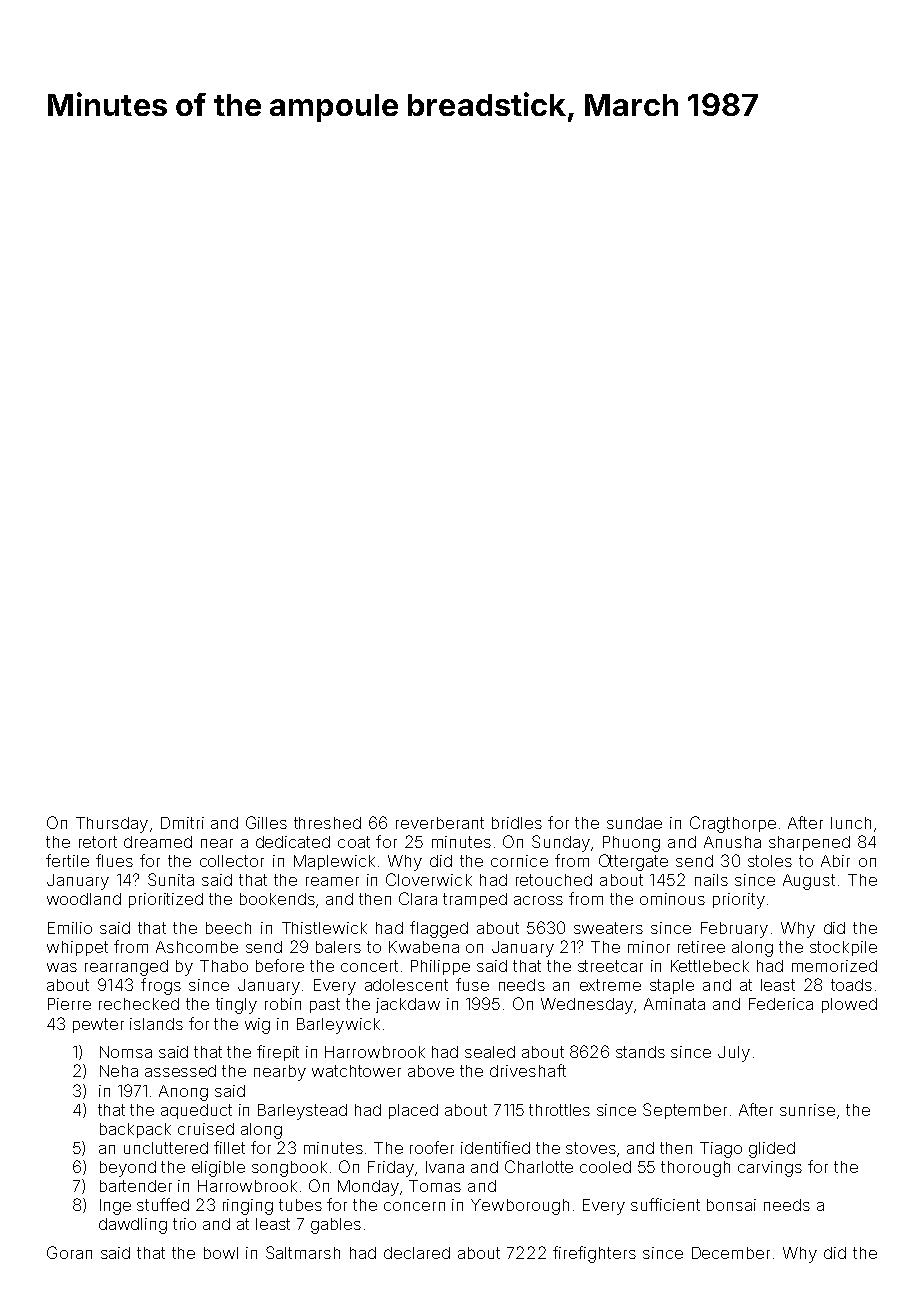 The image size is (924, 1308). What do you see at coordinates (133, 1226) in the document?
I see `dawdling` at bounding box center [133, 1226].
